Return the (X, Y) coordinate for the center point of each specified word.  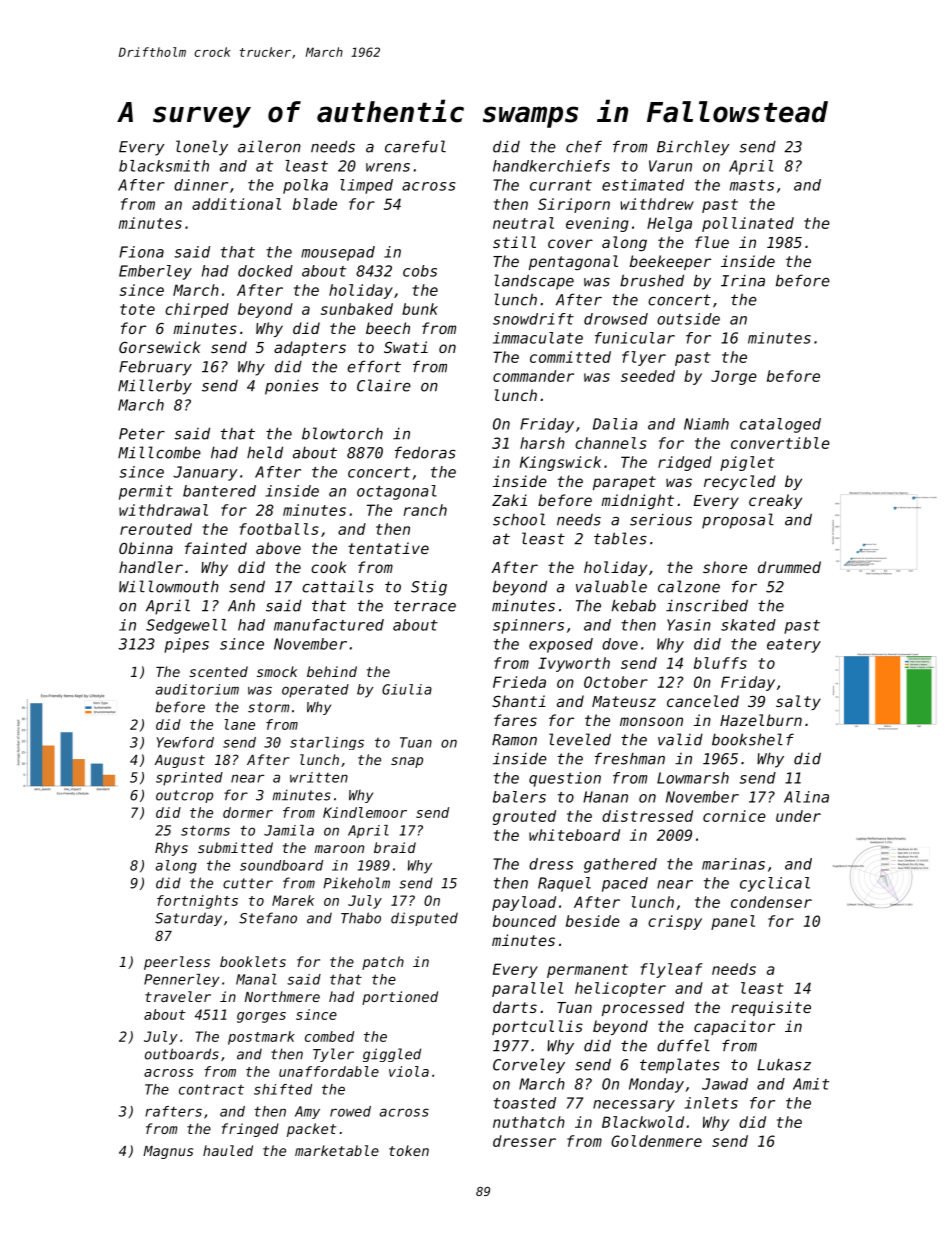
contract (211, 1089)
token (409, 1150)
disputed (424, 919)
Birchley (693, 148)
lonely (202, 148)
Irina (743, 281)
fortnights (197, 902)
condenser (771, 902)
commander (533, 376)
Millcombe (159, 452)
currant (561, 185)
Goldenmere (656, 1141)
